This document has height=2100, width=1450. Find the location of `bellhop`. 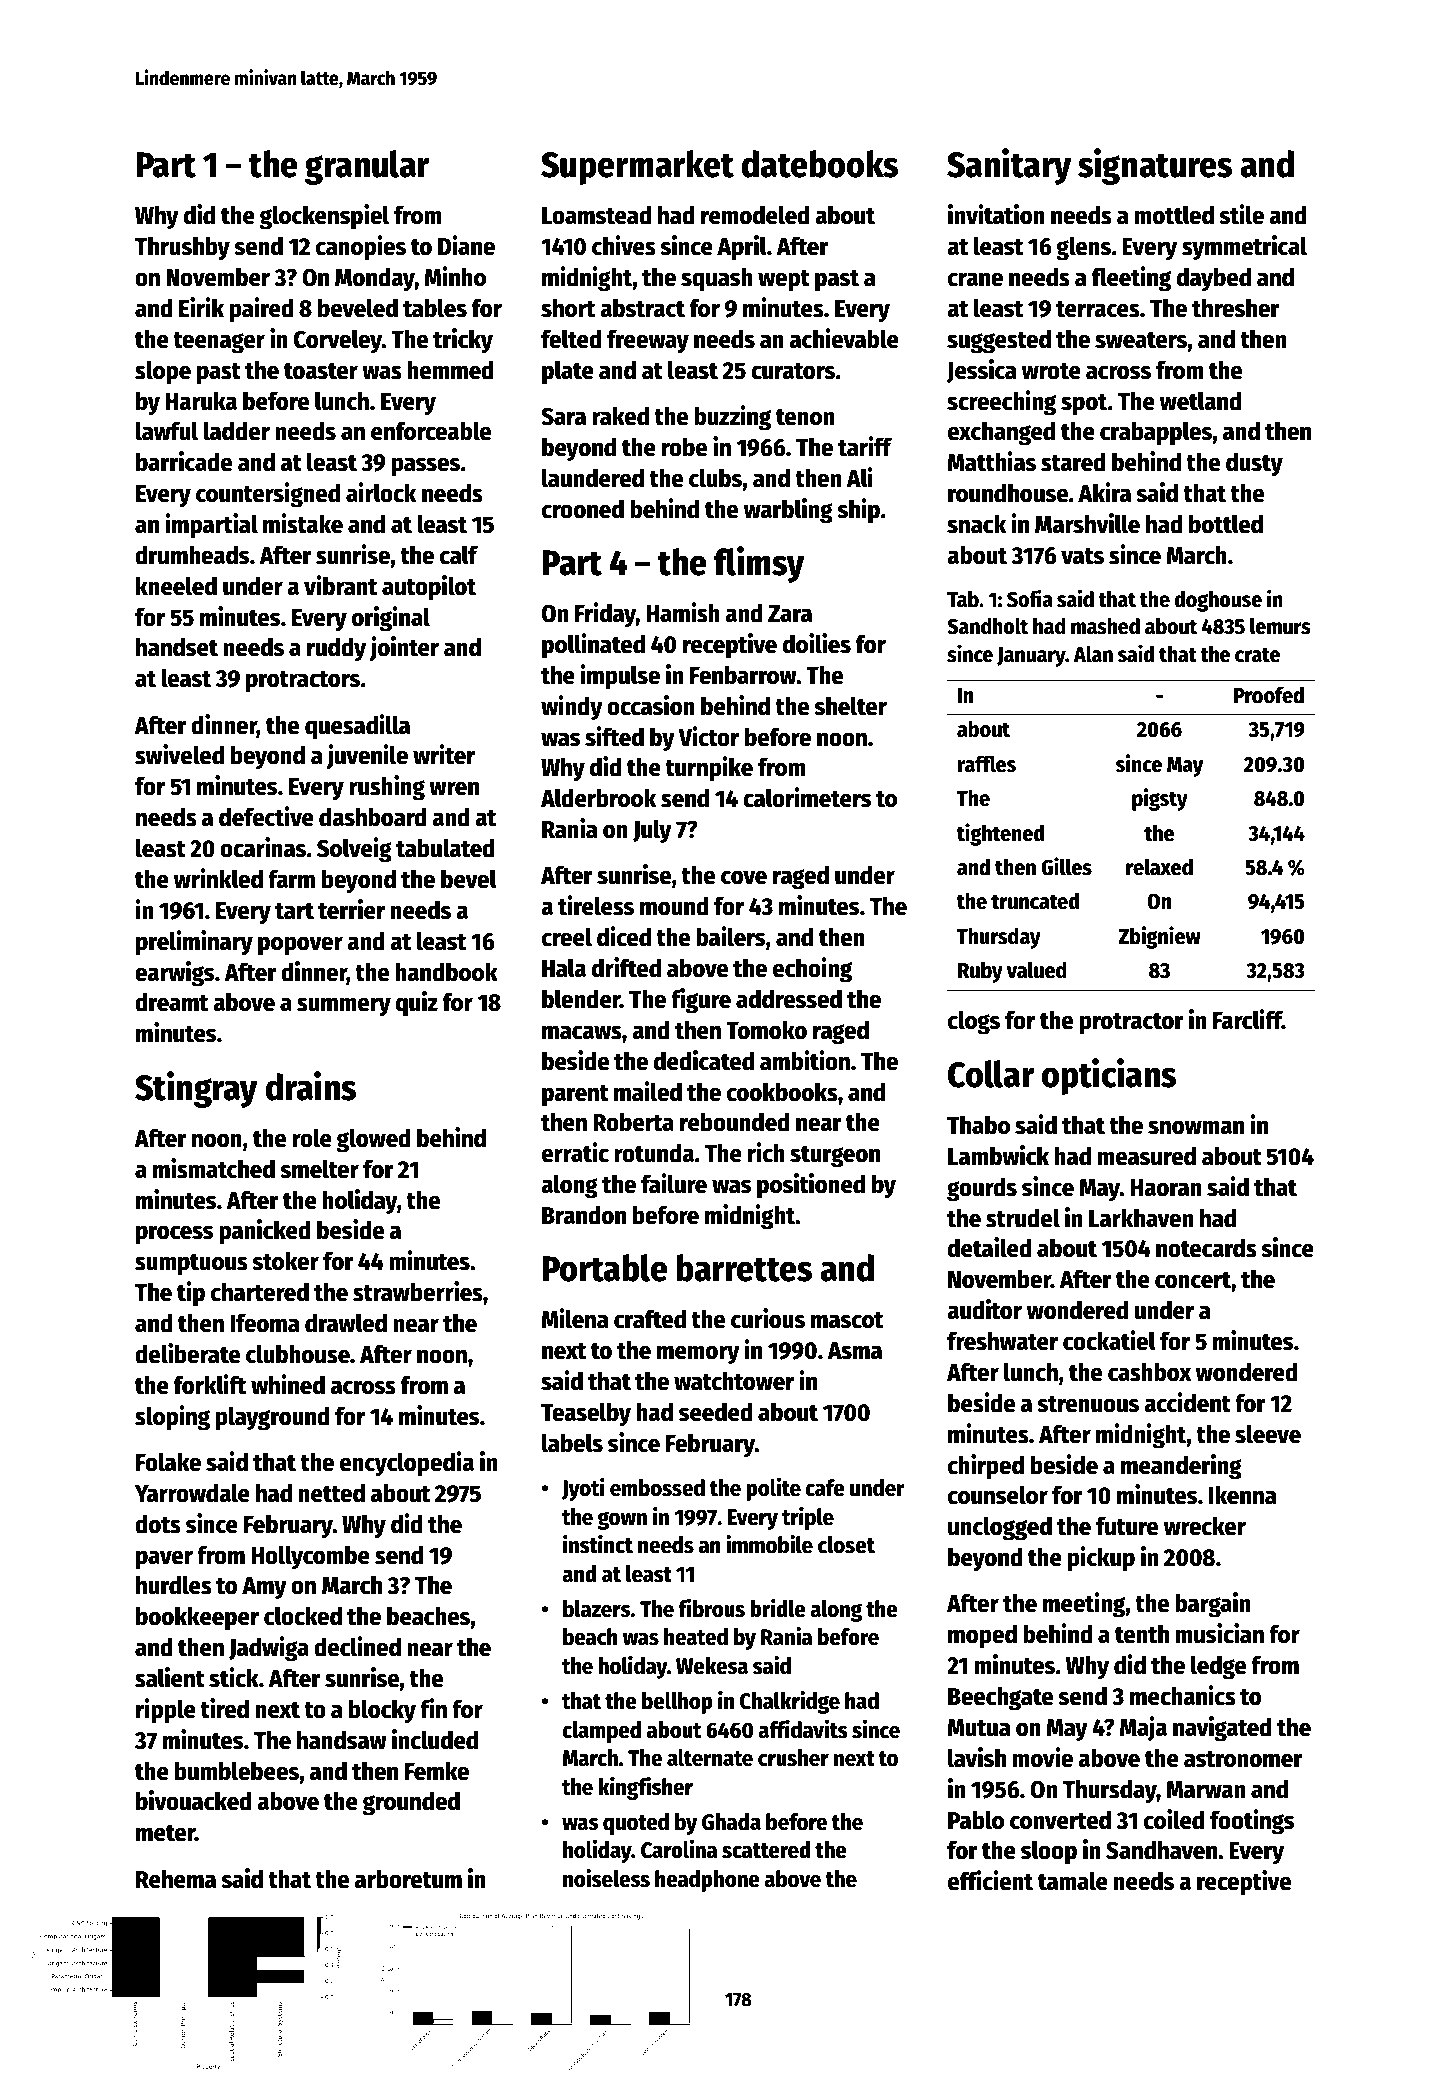

bellhop is located at coordinates (677, 1703).
